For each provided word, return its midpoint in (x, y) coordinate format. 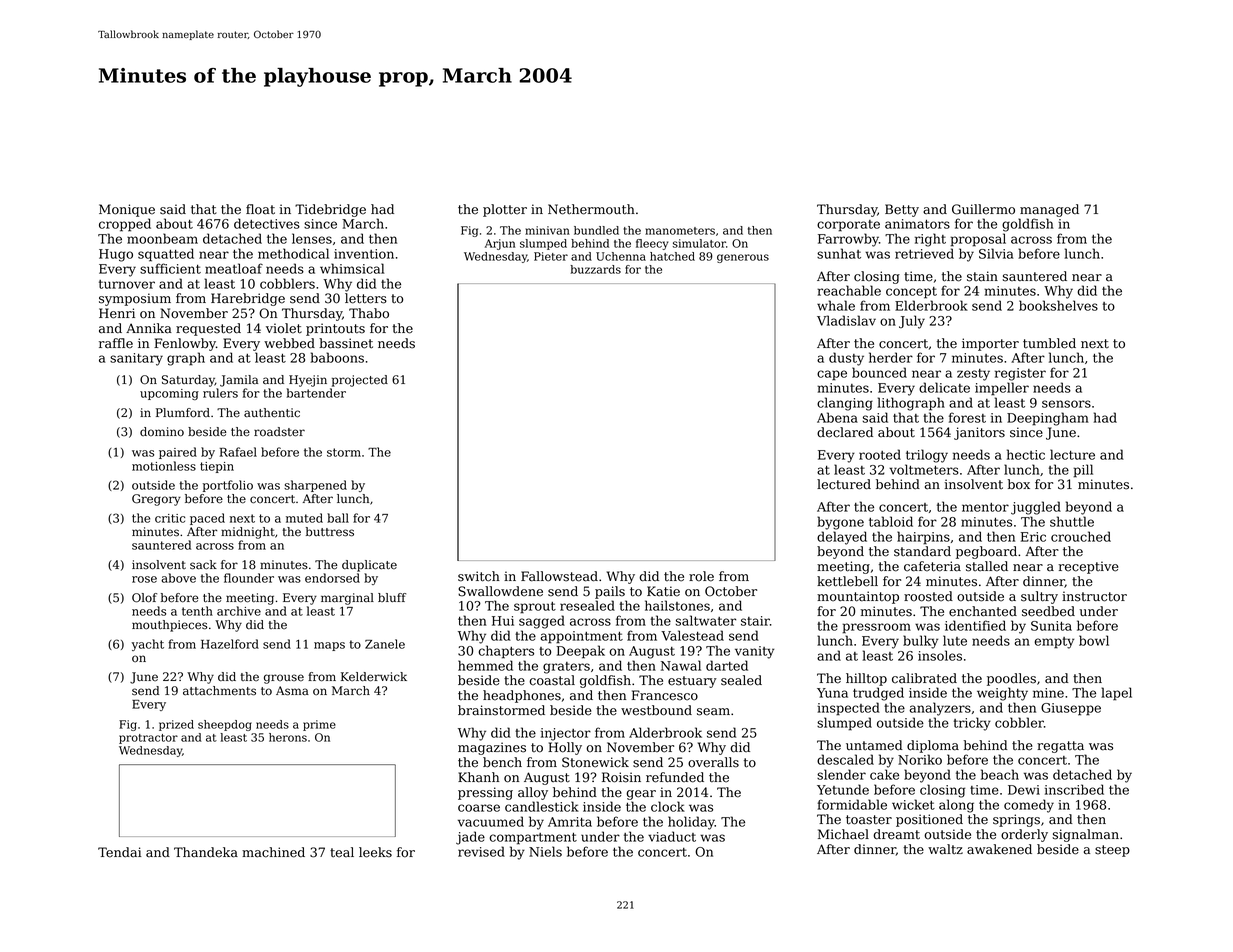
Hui (503, 621)
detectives (267, 223)
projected (360, 381)
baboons (337, 357)
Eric (1033, 537)
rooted (880, 454)
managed (1049, 210)
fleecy (652, 244)
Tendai (119, 852)
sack (203, 565)
